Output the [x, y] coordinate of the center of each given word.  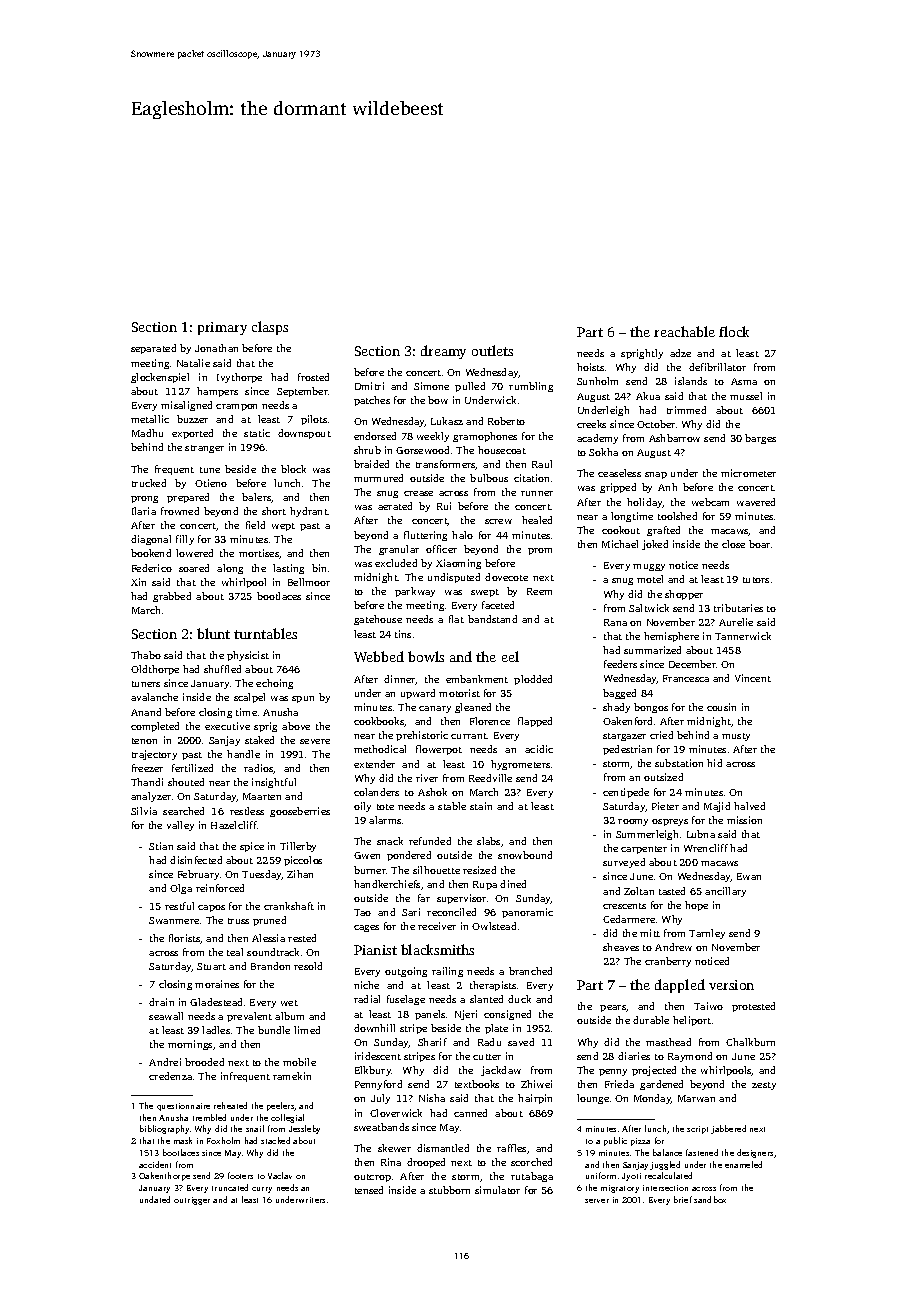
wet [289, 1003]
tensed [369, 1190]
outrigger [192, 1201]
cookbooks [379, 722]
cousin [721, 707]
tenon [144, 741]
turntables [265, 633]
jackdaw [501, 1071]
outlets [492, 350]
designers [755, 1153]
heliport [692, 1021]
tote [385, 807]
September [302, 392]
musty [736, 737]
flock [734, 331]
